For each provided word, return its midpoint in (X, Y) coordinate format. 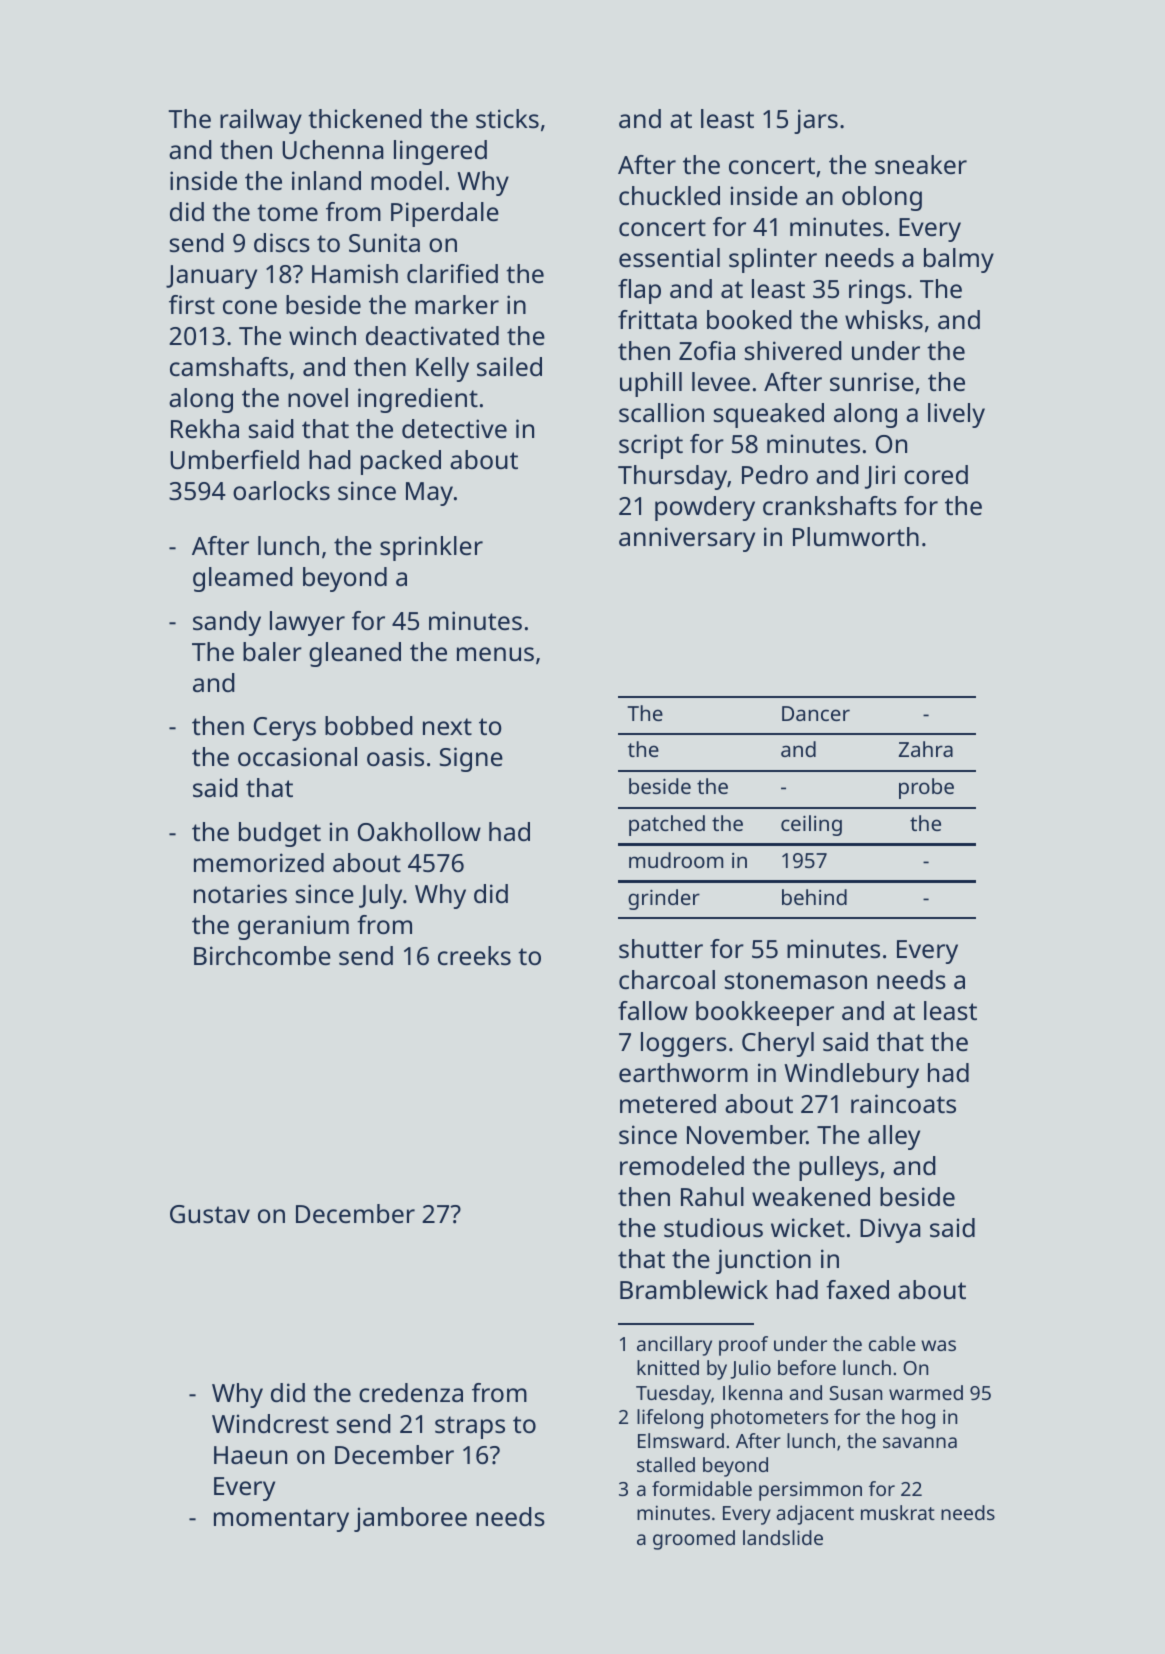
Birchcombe (262, 955)
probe (926, 788)
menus (495, 654)
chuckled (669, 195)
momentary (281, 1520)
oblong (882, 198)
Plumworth (856, 536)
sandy (227, 623)
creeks (474, 955)
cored (936, 474)
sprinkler (431, 548)
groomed (694, 1540)
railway (261, 121)
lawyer (307, 623)
